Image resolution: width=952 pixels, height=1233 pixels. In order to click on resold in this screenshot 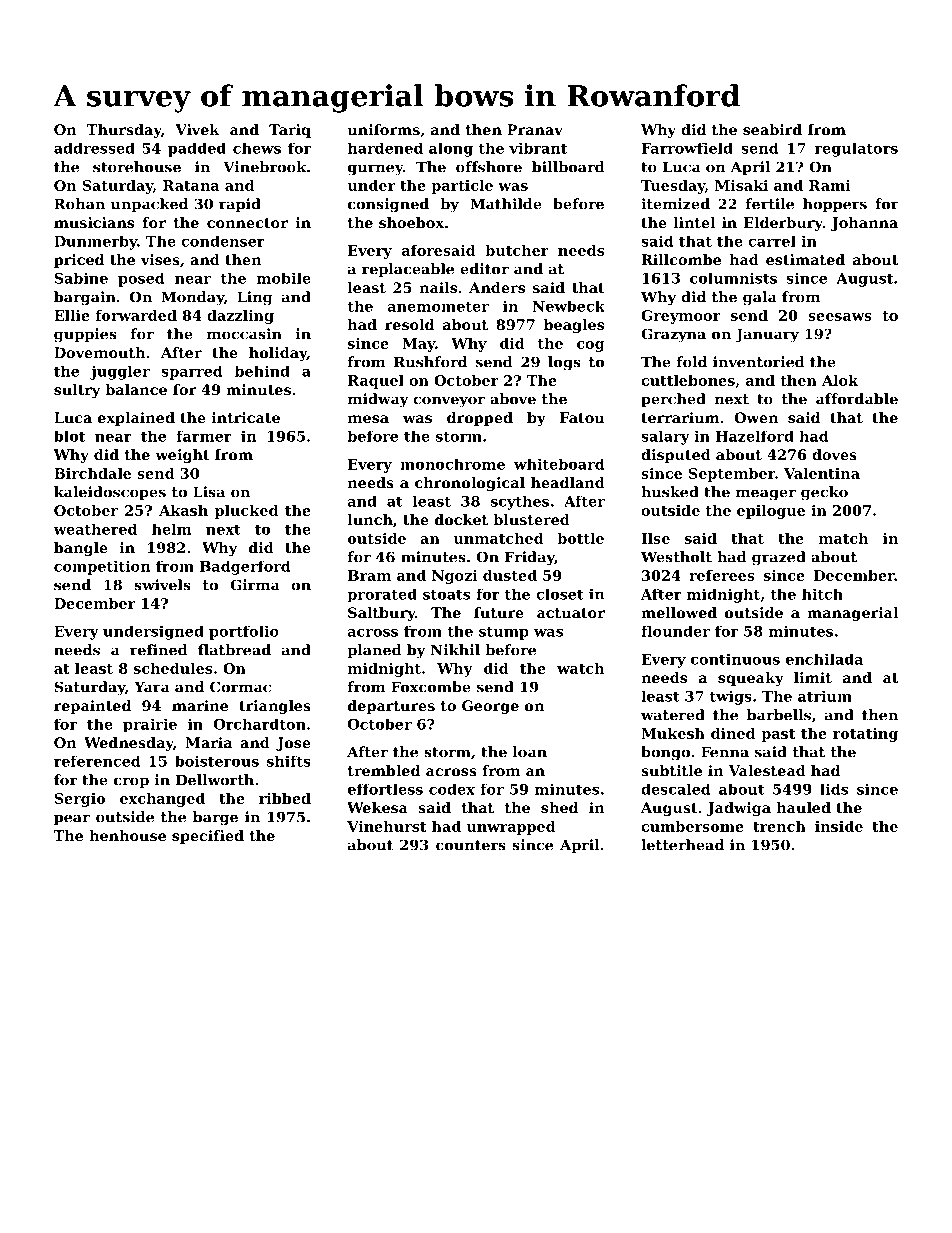, I will do `click(409, 324)`.
